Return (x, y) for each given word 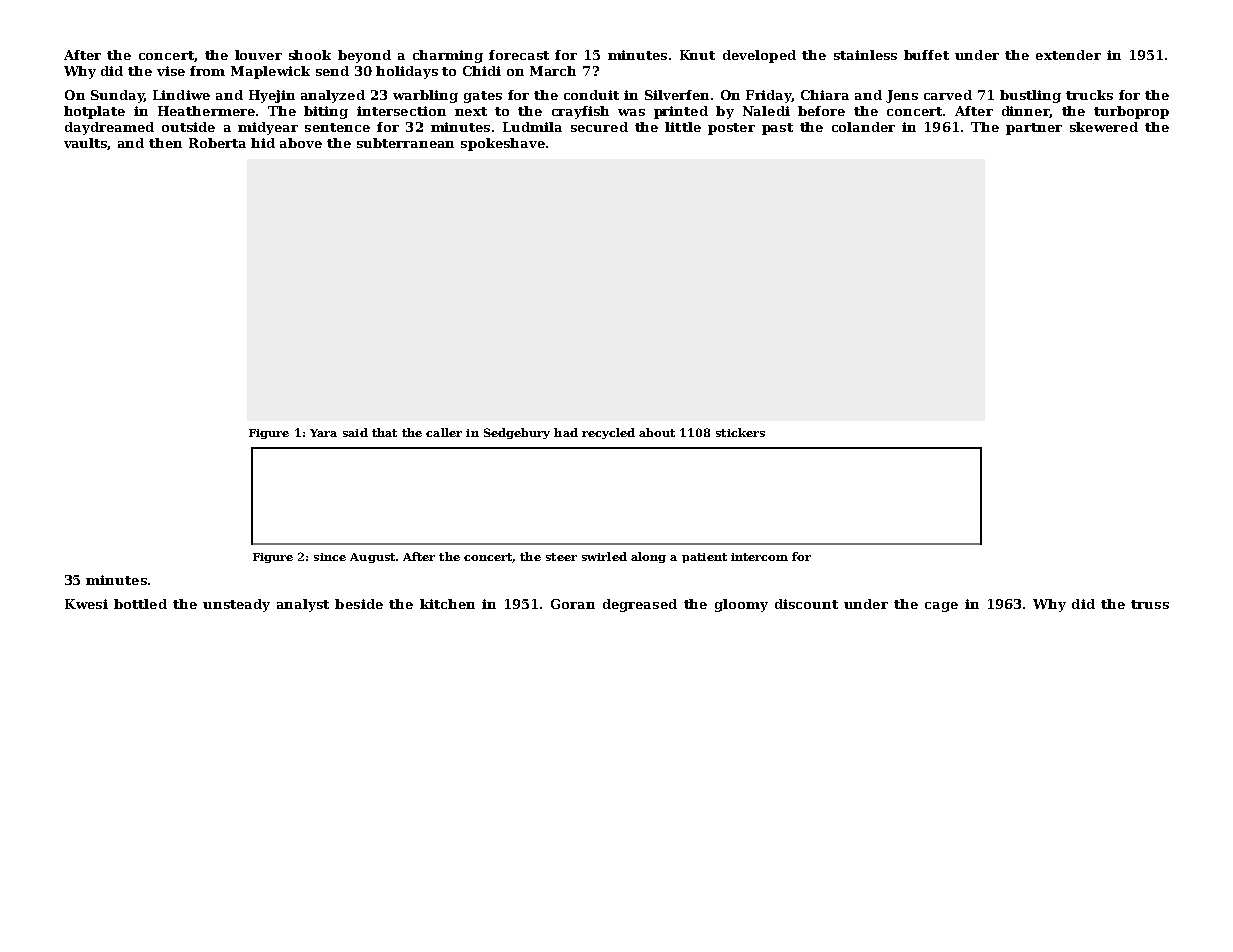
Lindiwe (181, 95)
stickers (740, 432)
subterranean (405, 143)
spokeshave (503, 144)
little (683, 127)
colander (863, 127)
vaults (86, 144)
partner (1034, 129)
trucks (1089, 95)
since (330, 557)
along (648, 557)
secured (599, 127)
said (355, 432)
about (657, 432)
